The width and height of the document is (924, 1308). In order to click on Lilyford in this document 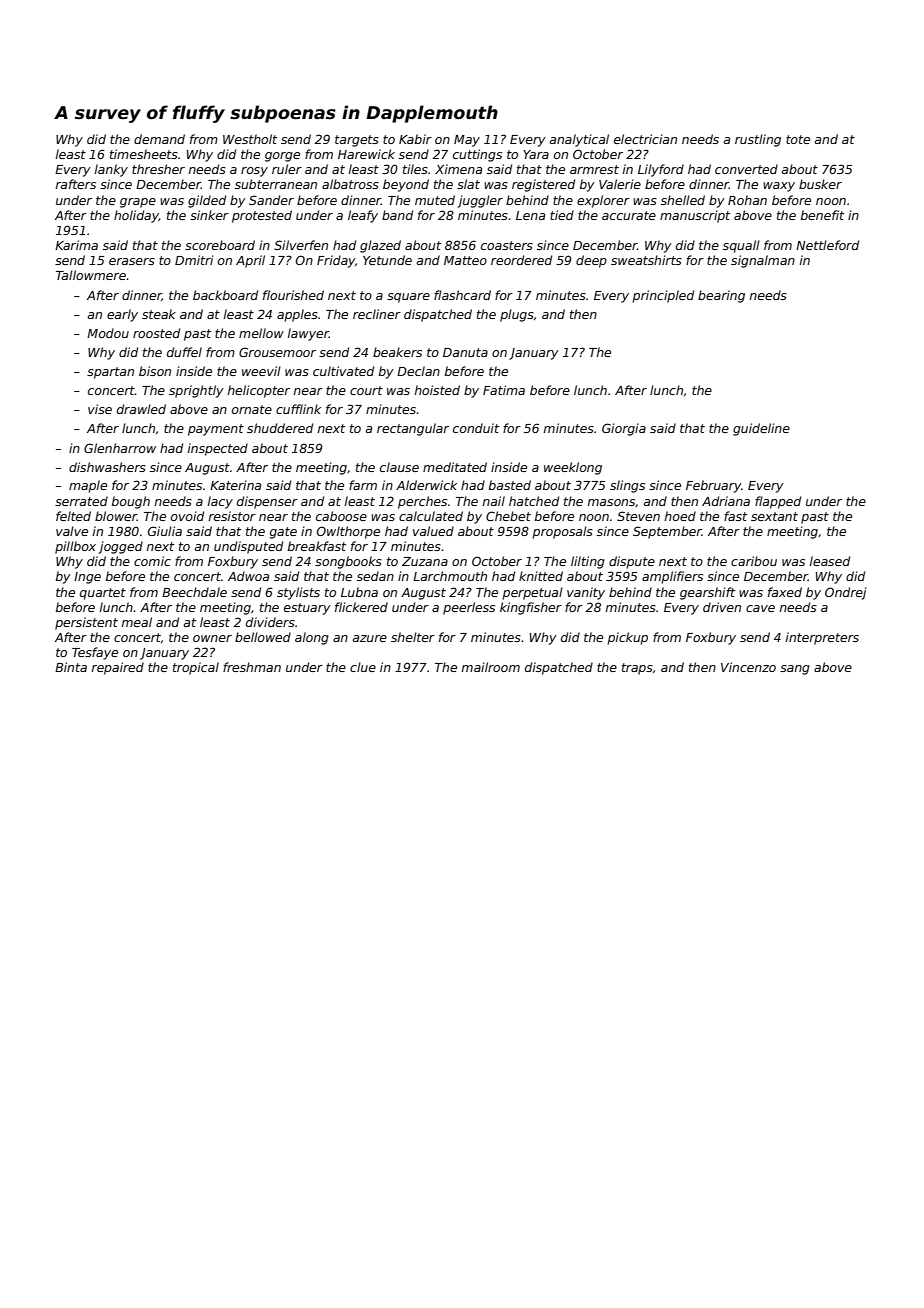, I will do `click(661, 170)`.
